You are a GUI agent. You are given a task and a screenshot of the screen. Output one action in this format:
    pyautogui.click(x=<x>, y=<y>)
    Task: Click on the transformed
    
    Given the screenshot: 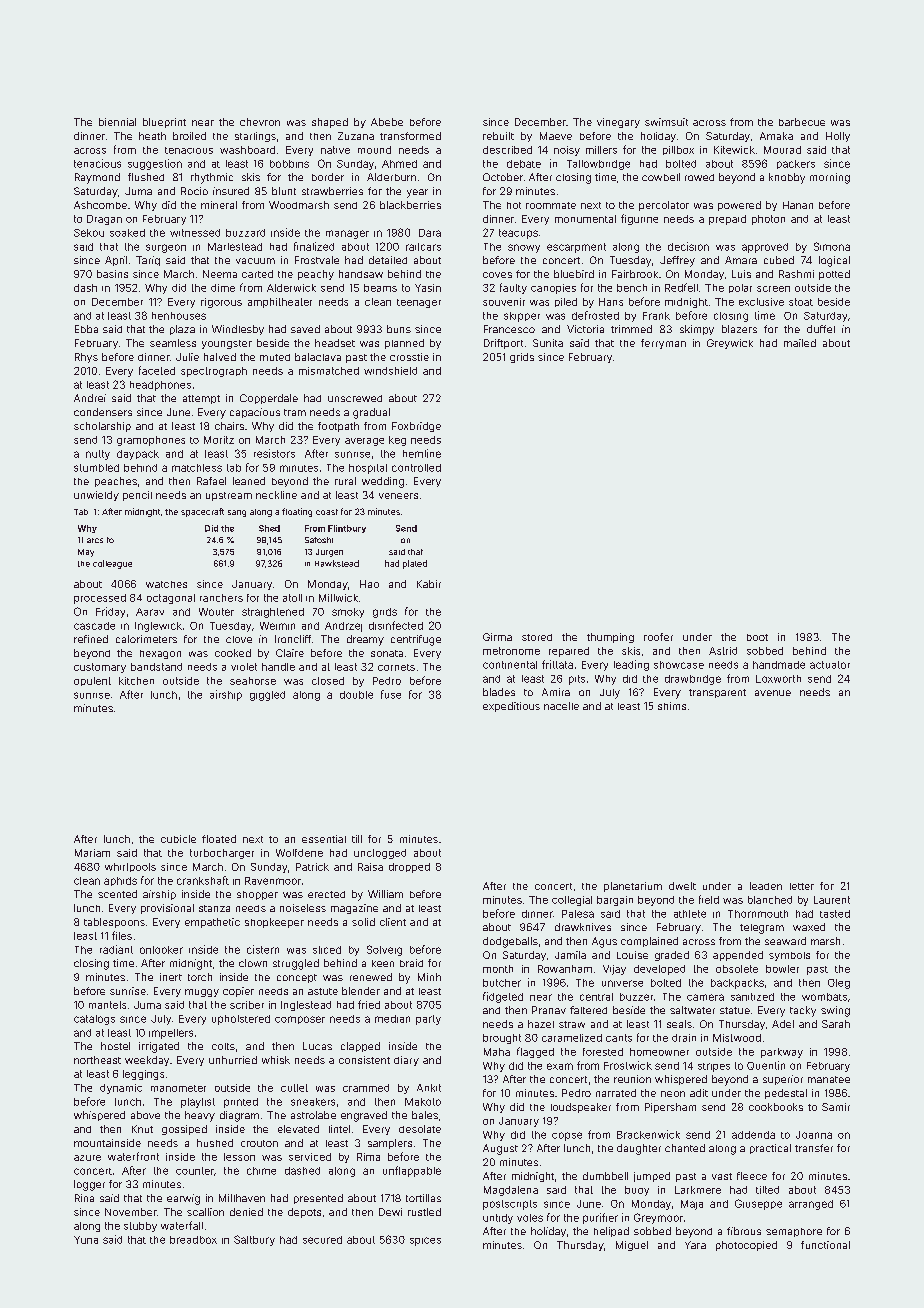 What is the action you would take?
    pyautogui.click(x=410, y=136)
